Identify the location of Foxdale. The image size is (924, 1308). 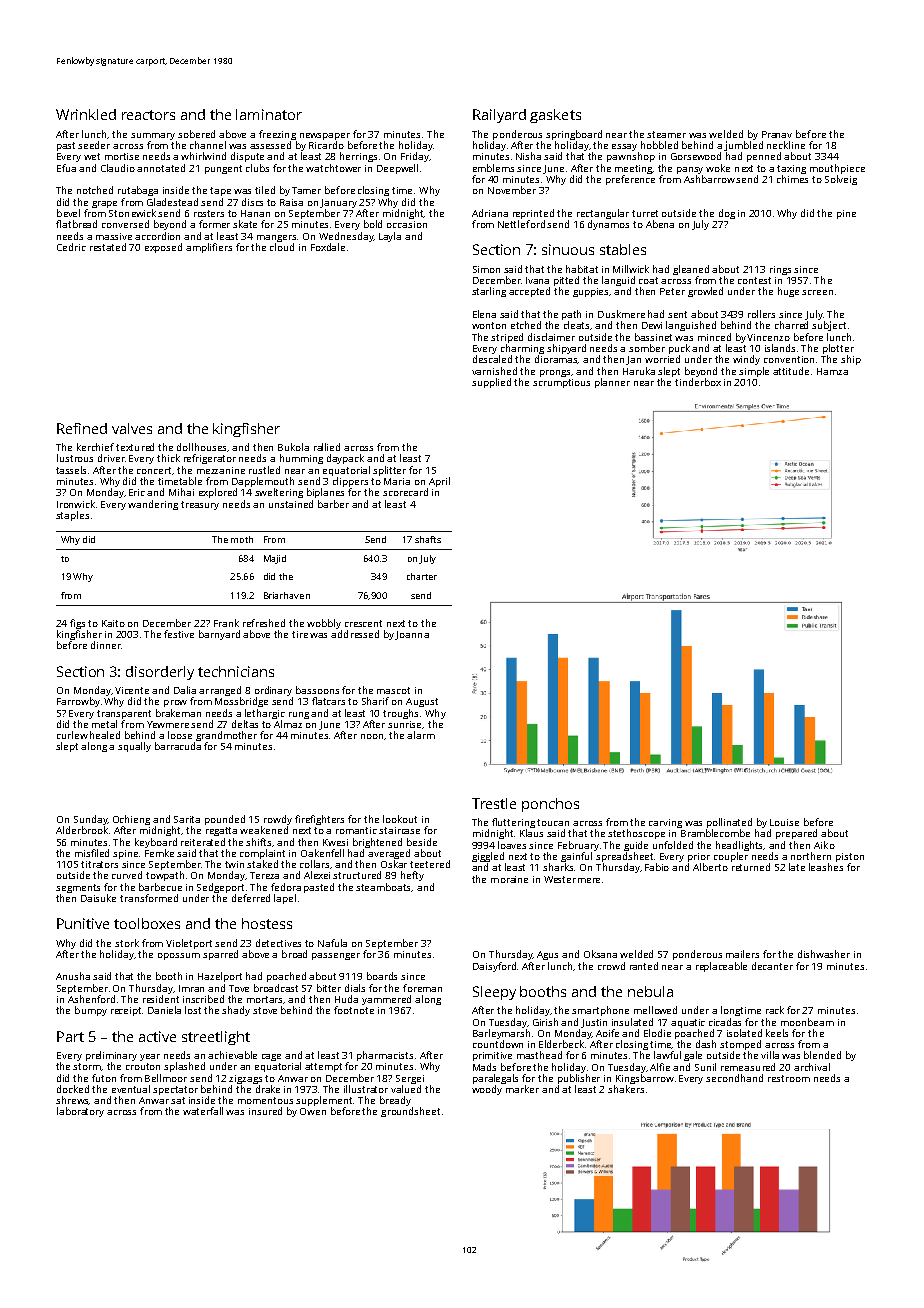
(328, 247).
